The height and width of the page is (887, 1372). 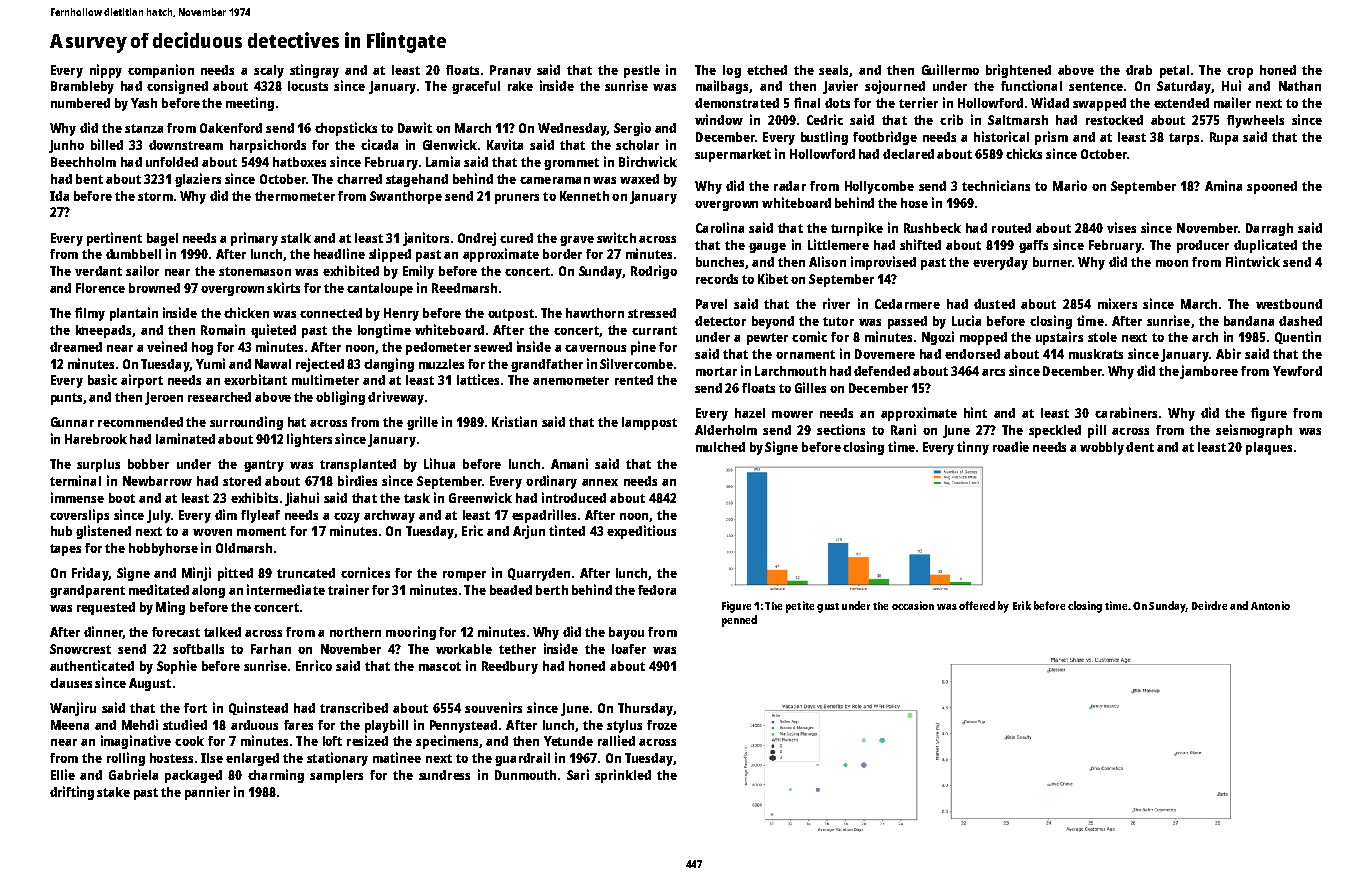 What do you see at coordinates (106, 71) in the page?
I see `nippy` at bounding box center [106, 71].
